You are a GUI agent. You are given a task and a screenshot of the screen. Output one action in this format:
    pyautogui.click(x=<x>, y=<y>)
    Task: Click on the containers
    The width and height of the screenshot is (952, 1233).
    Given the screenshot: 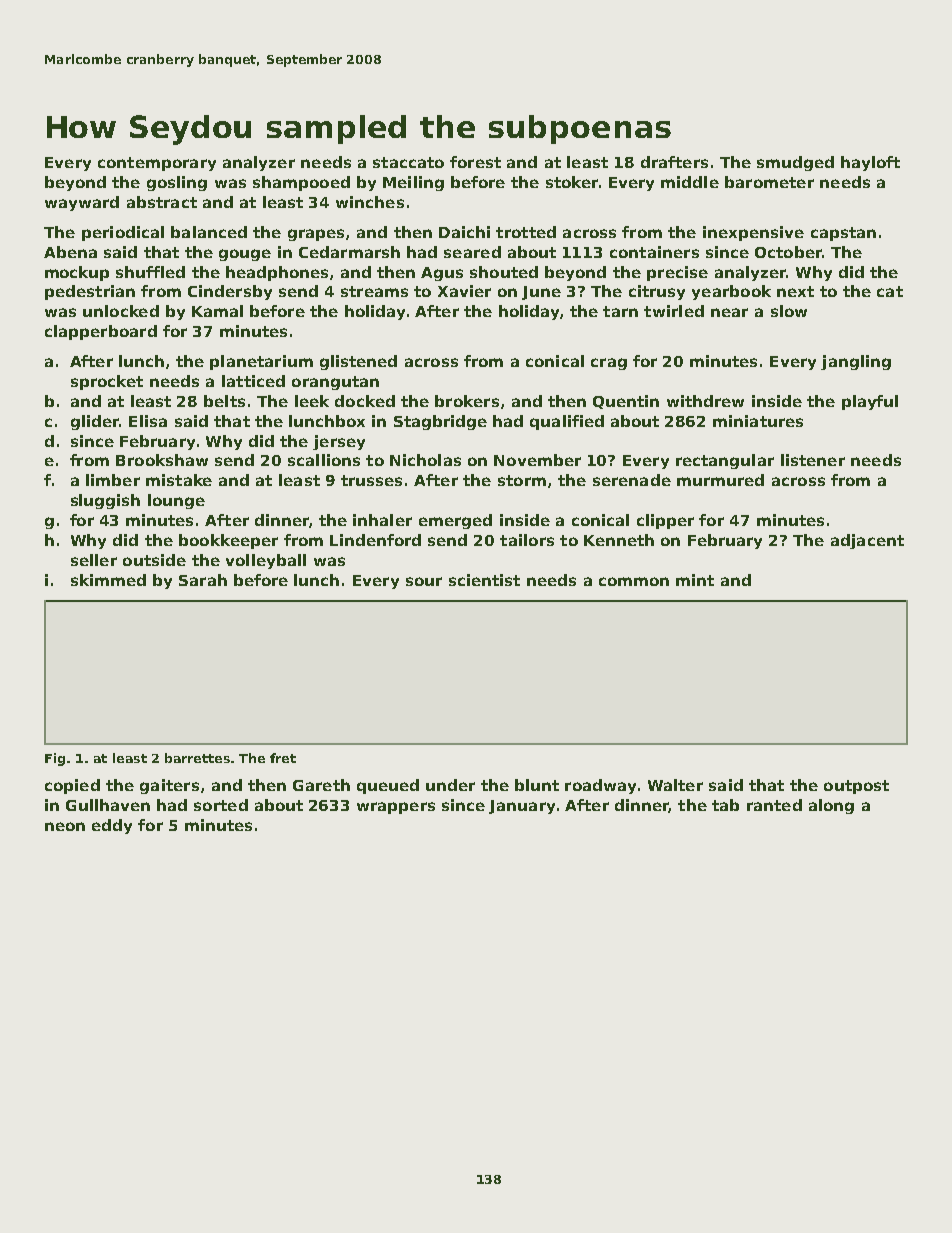 What is the action you would take?
    pyautogui.click(x=654, y=252)
